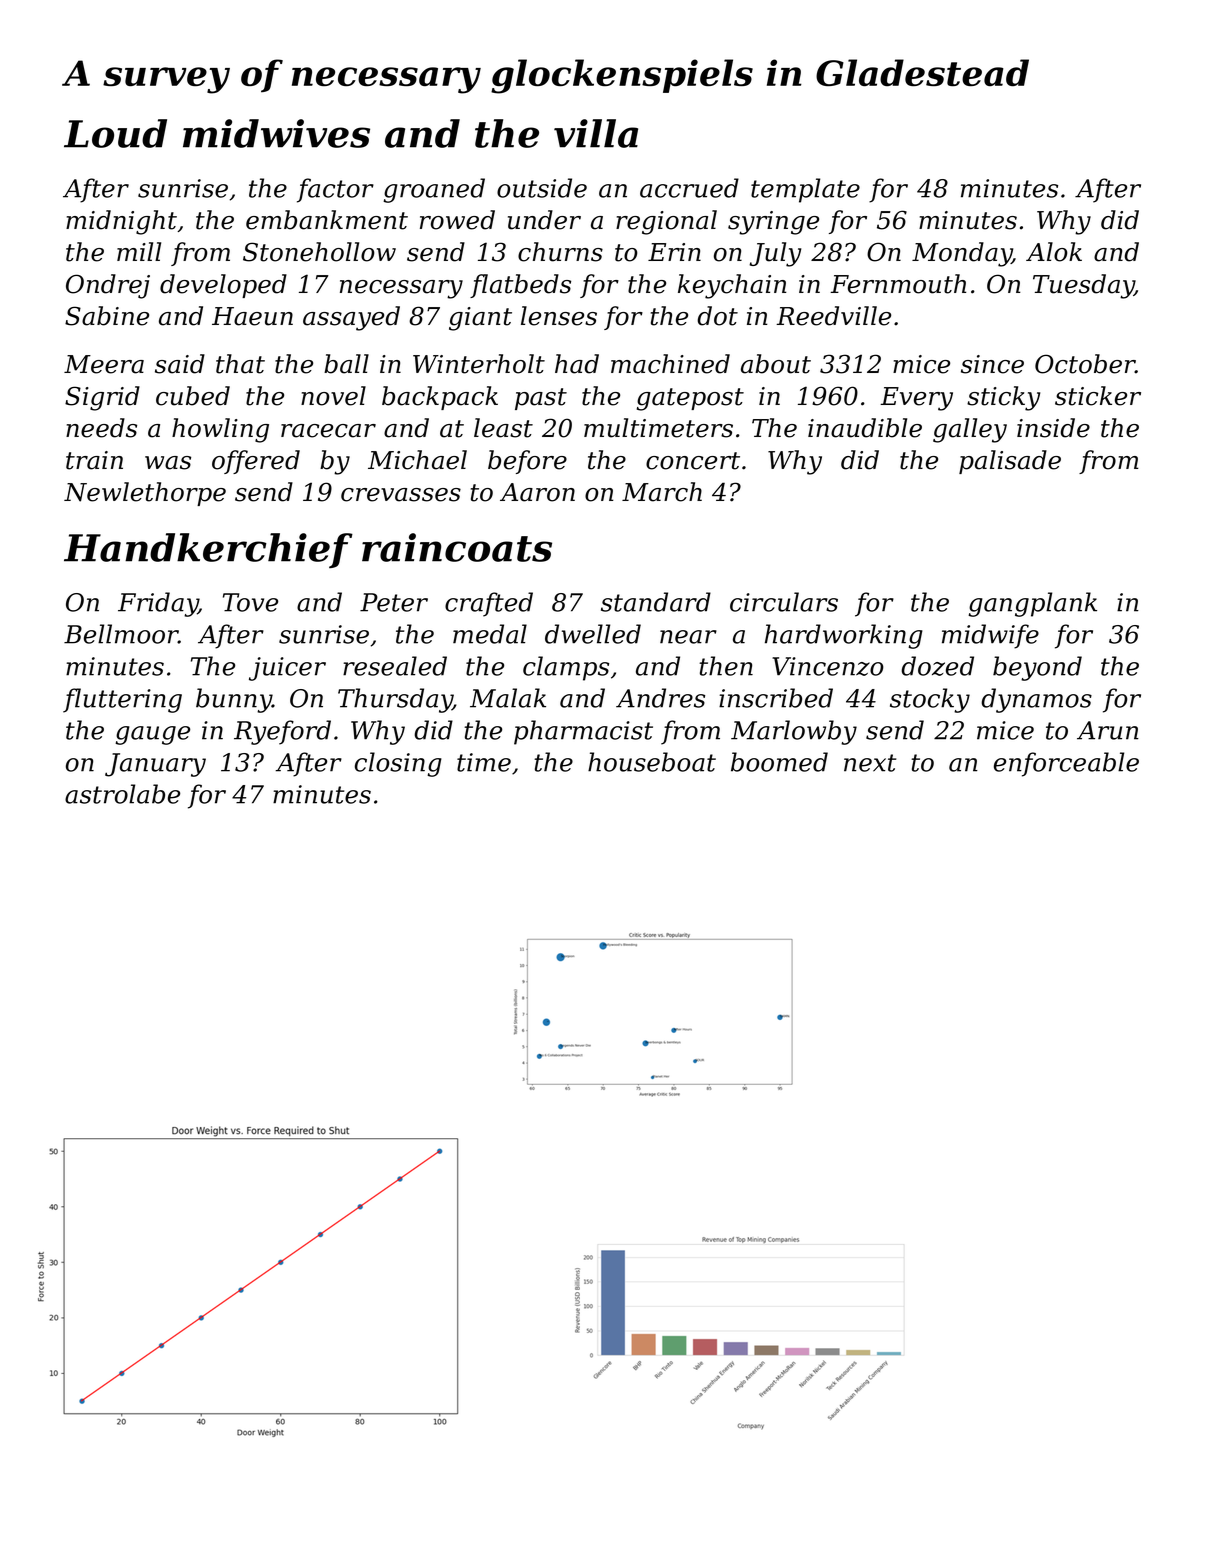 Image resolution: width=1205 pixels, height=1559 pixels. I want to click on astrolabe, so click(122, 794).
